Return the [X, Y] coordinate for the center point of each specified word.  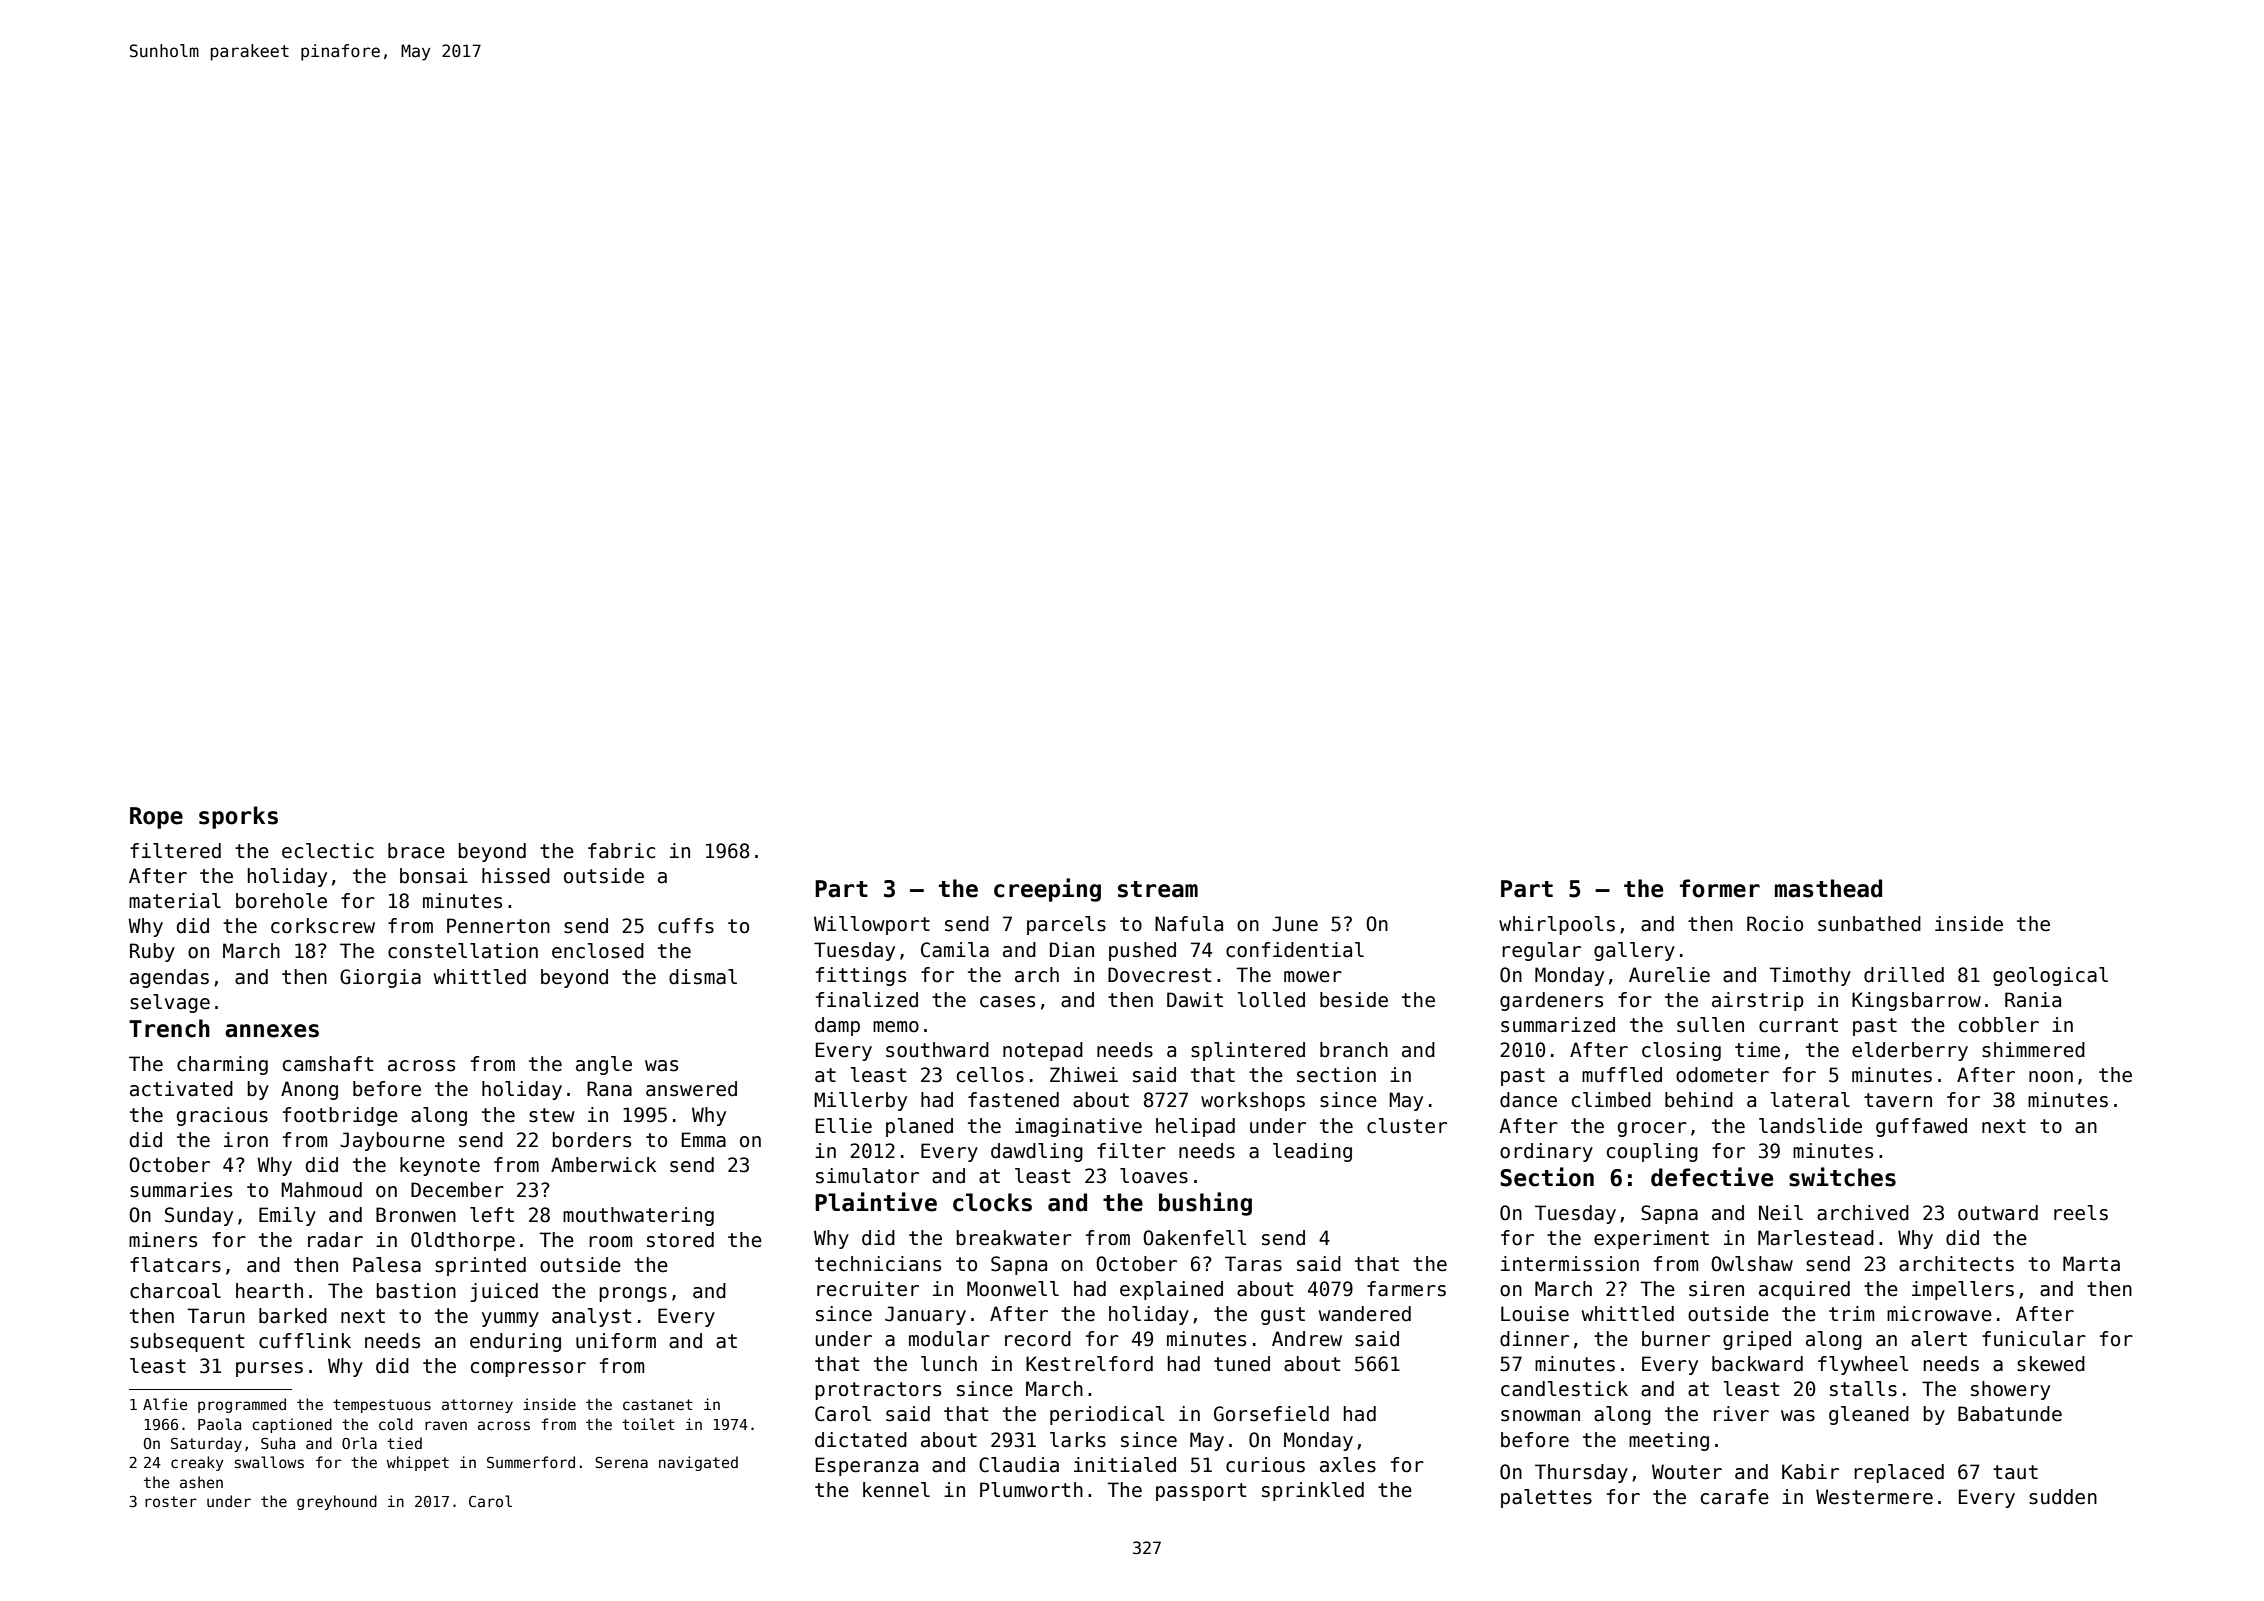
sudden [2063, 1497]
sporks [238, 817]
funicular [2034, 1339]
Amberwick [603, 1165]
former [1720, 888]
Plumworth [1031, 1490]
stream [1158, 889]
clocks [992, 1202]
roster [171, 1501]
